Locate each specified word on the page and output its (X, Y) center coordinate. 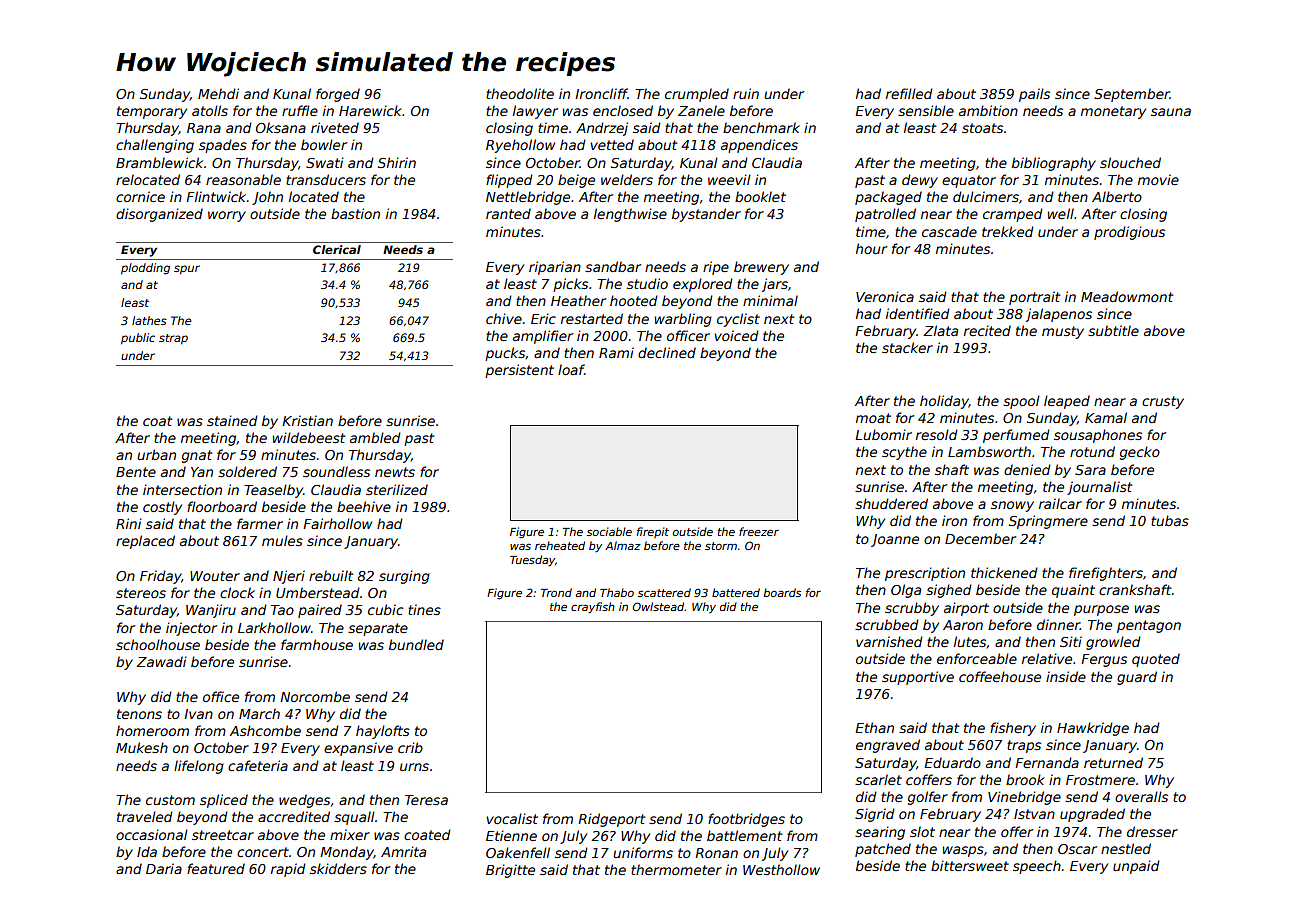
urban (156, 454)
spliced (224, 801)
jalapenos (1059, 315)
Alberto (1117, 196)
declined (667, 352)
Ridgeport (611, 820)
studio (647, 283)
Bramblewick (159, 162)
